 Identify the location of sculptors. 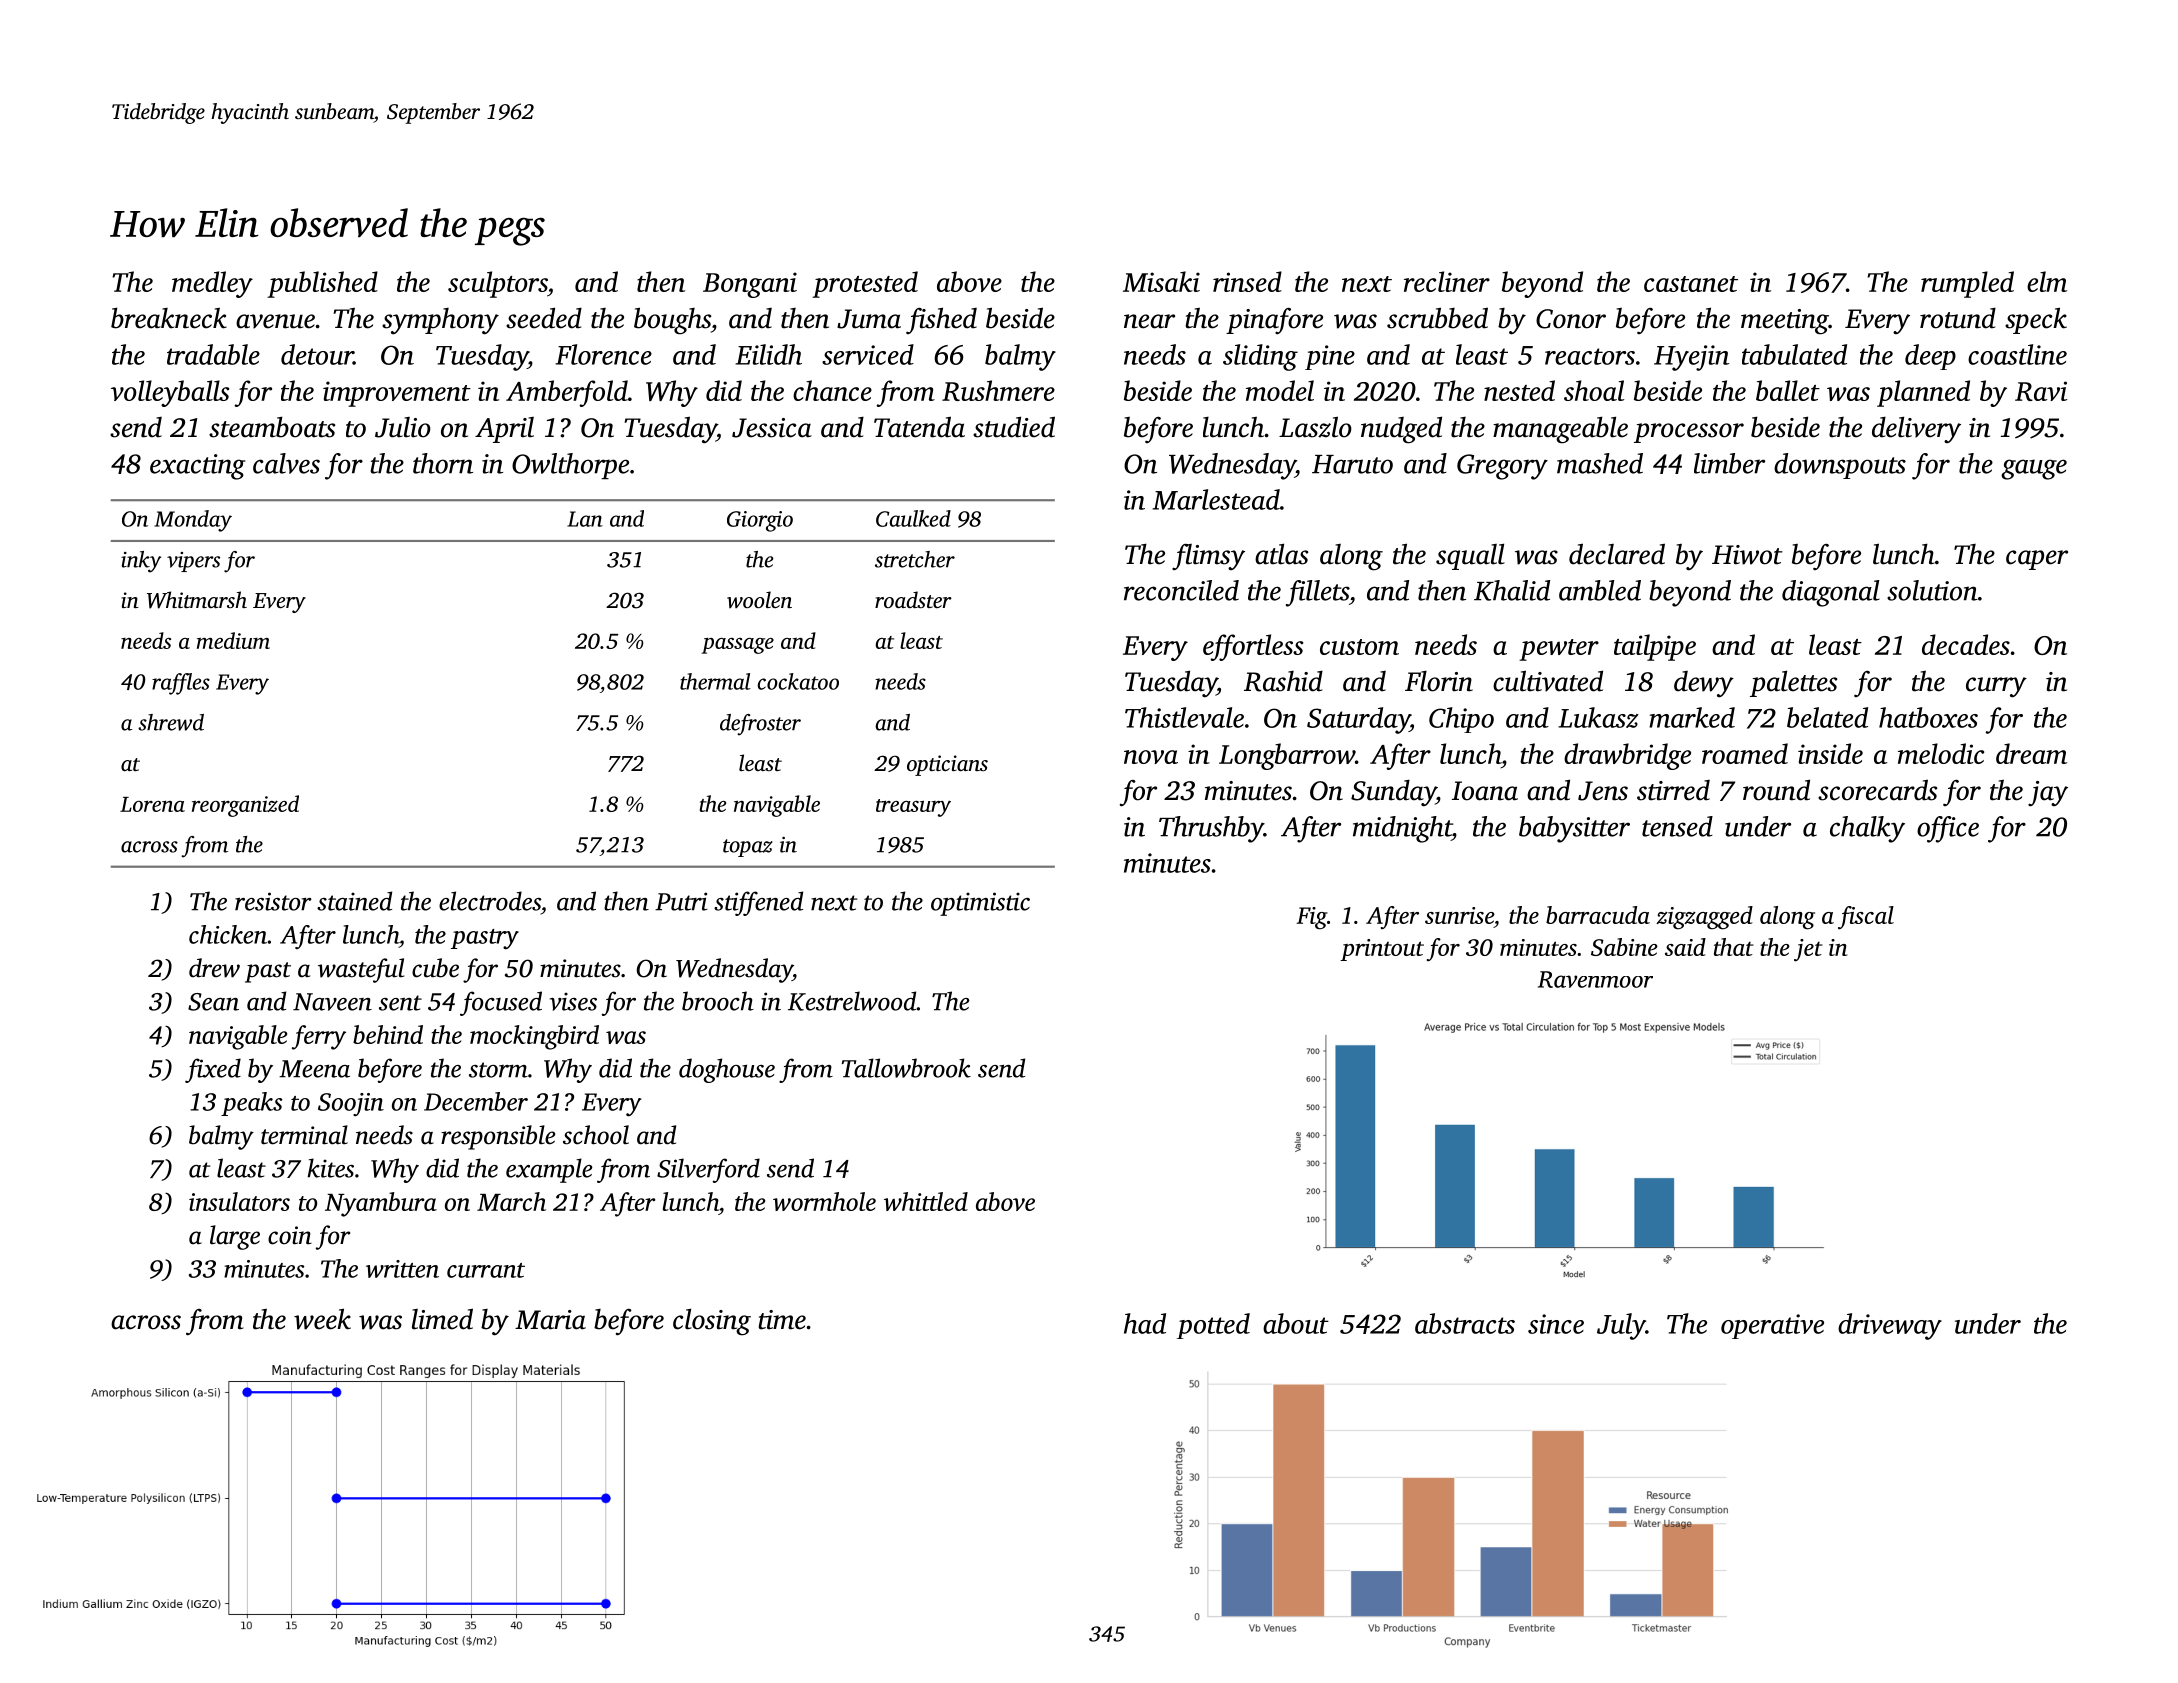
(498, 284).
